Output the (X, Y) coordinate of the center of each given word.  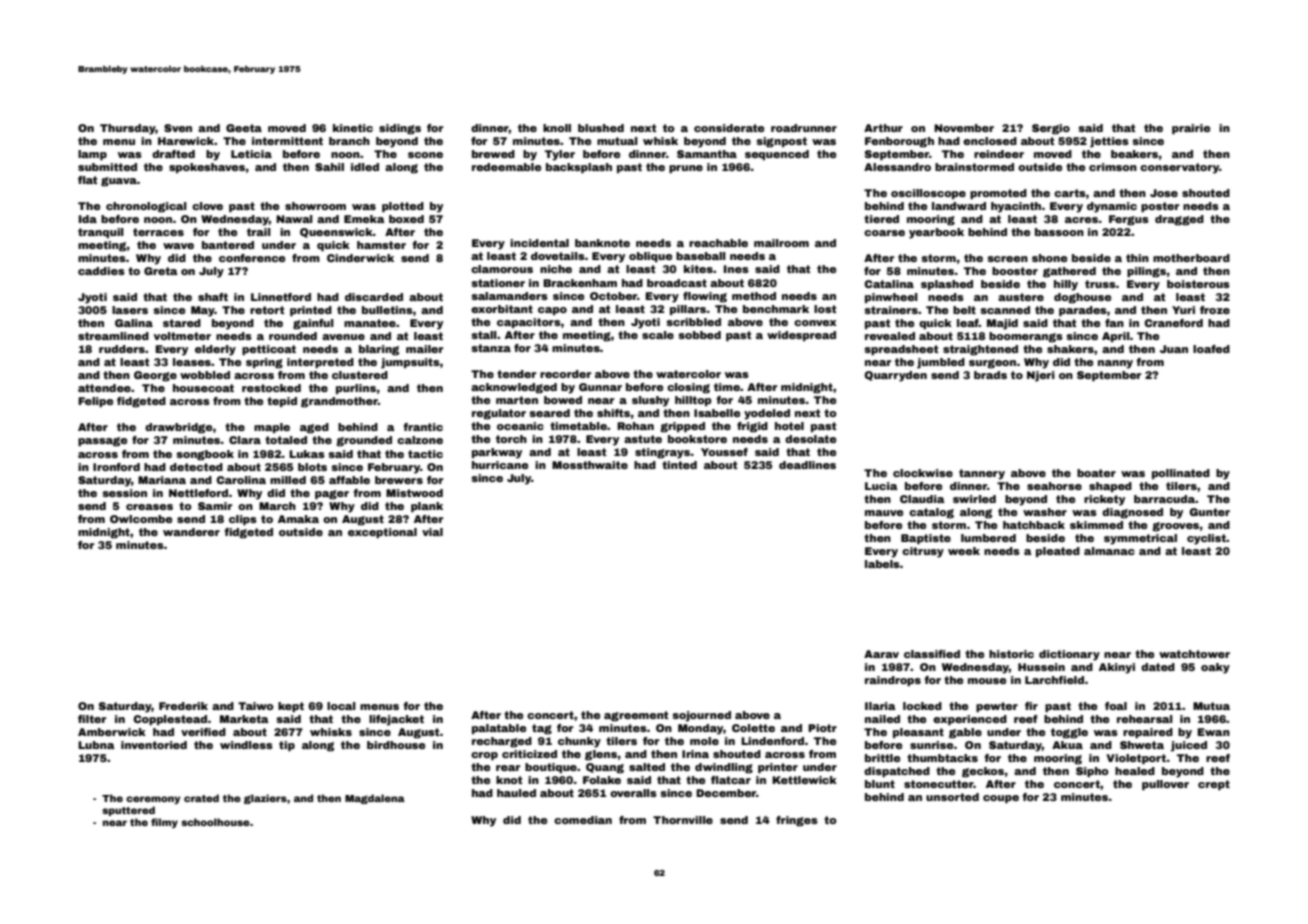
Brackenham (580, 283)
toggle (1069, 733)
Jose (1164, 193)
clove (207, 206)
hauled (516, 793)
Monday (700, 729)
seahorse (1054, 486)
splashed (947, 285)
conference (252, 258)
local (341, 706)
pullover (1165, 785)
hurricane (500, 465)
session (124, 493)
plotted (403, 207)
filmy (164, 823)
